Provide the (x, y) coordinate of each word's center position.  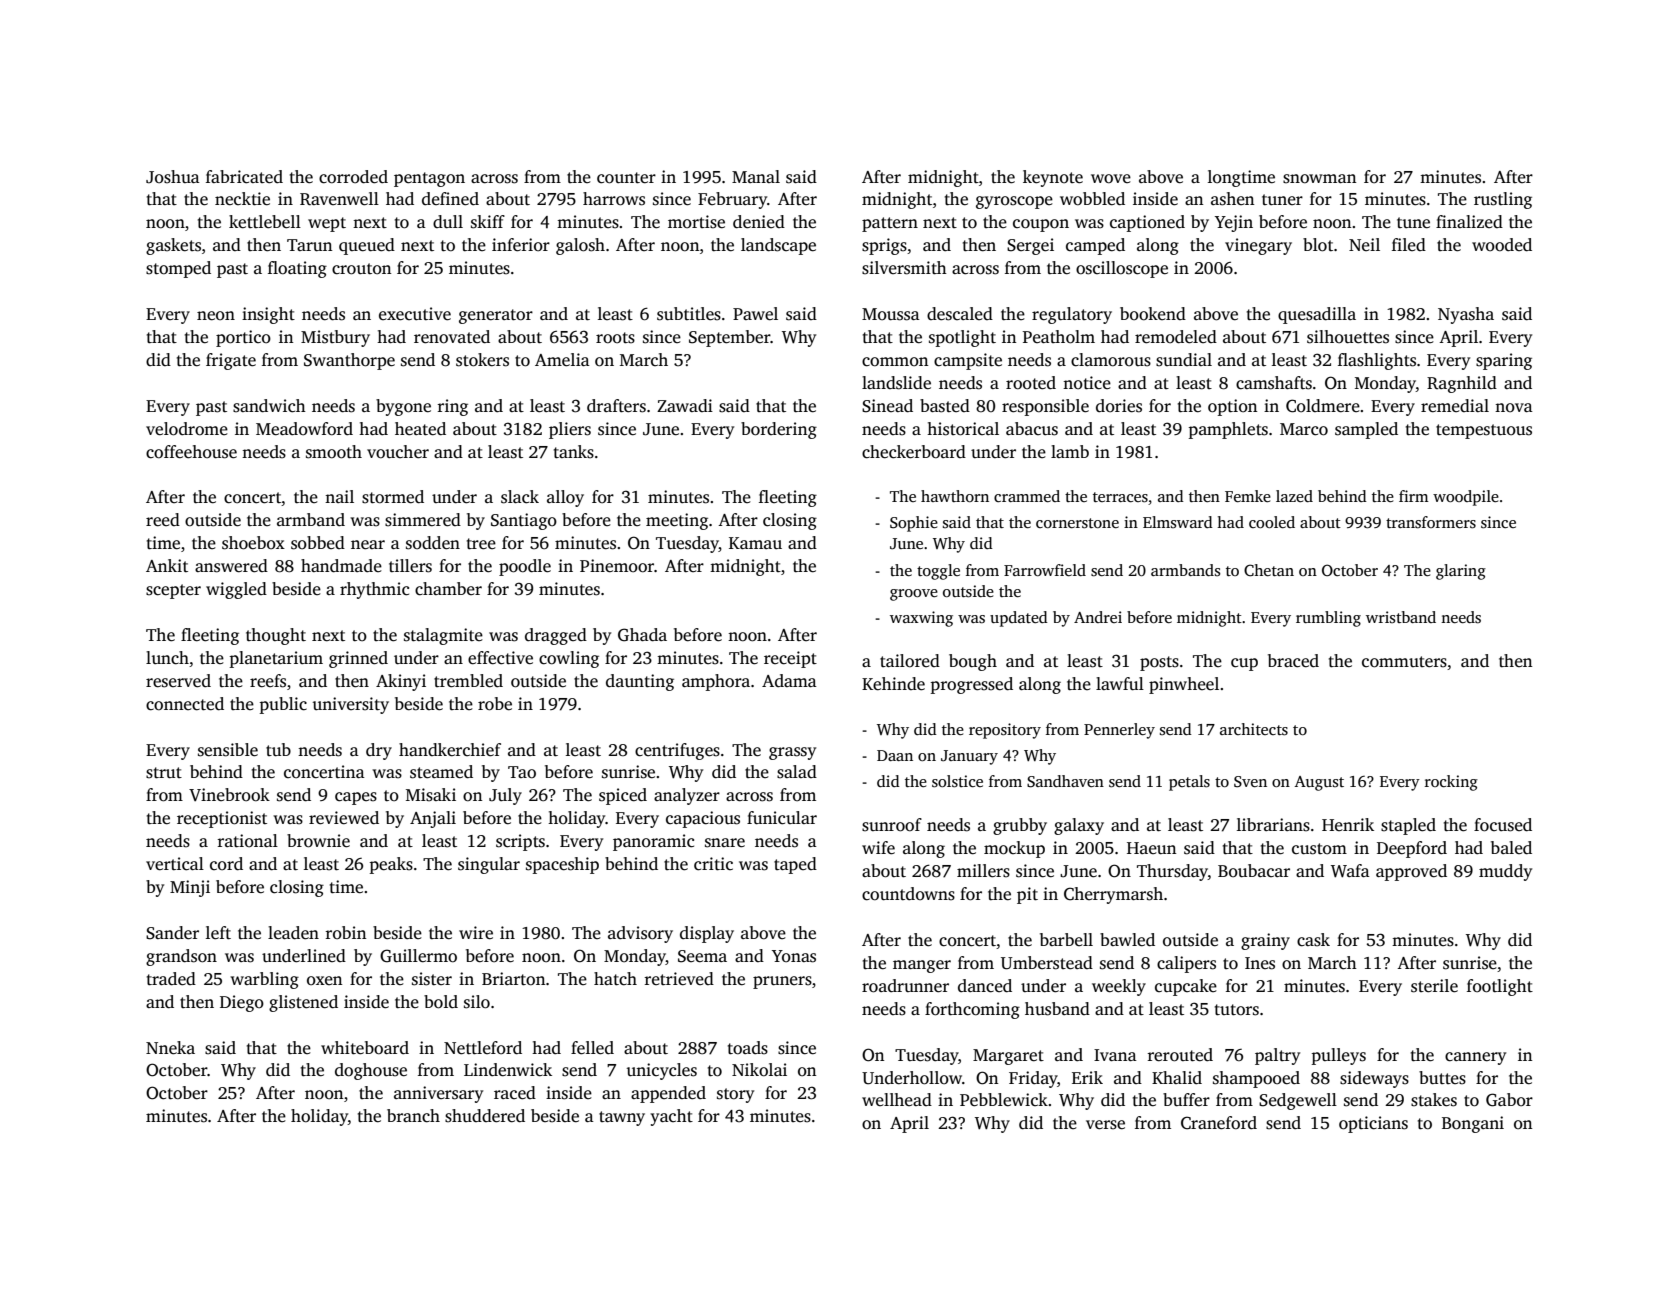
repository (1005, 731)
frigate (231, 361)
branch (413, 1116)
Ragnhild (1462, 384)
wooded (1502, 245)
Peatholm (1059, 337)
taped (795, 865)
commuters (1404, 662)
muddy (1505, 872)
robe (495, 704)
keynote (1053, 178)
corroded (353, 177)
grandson (181, 957)
